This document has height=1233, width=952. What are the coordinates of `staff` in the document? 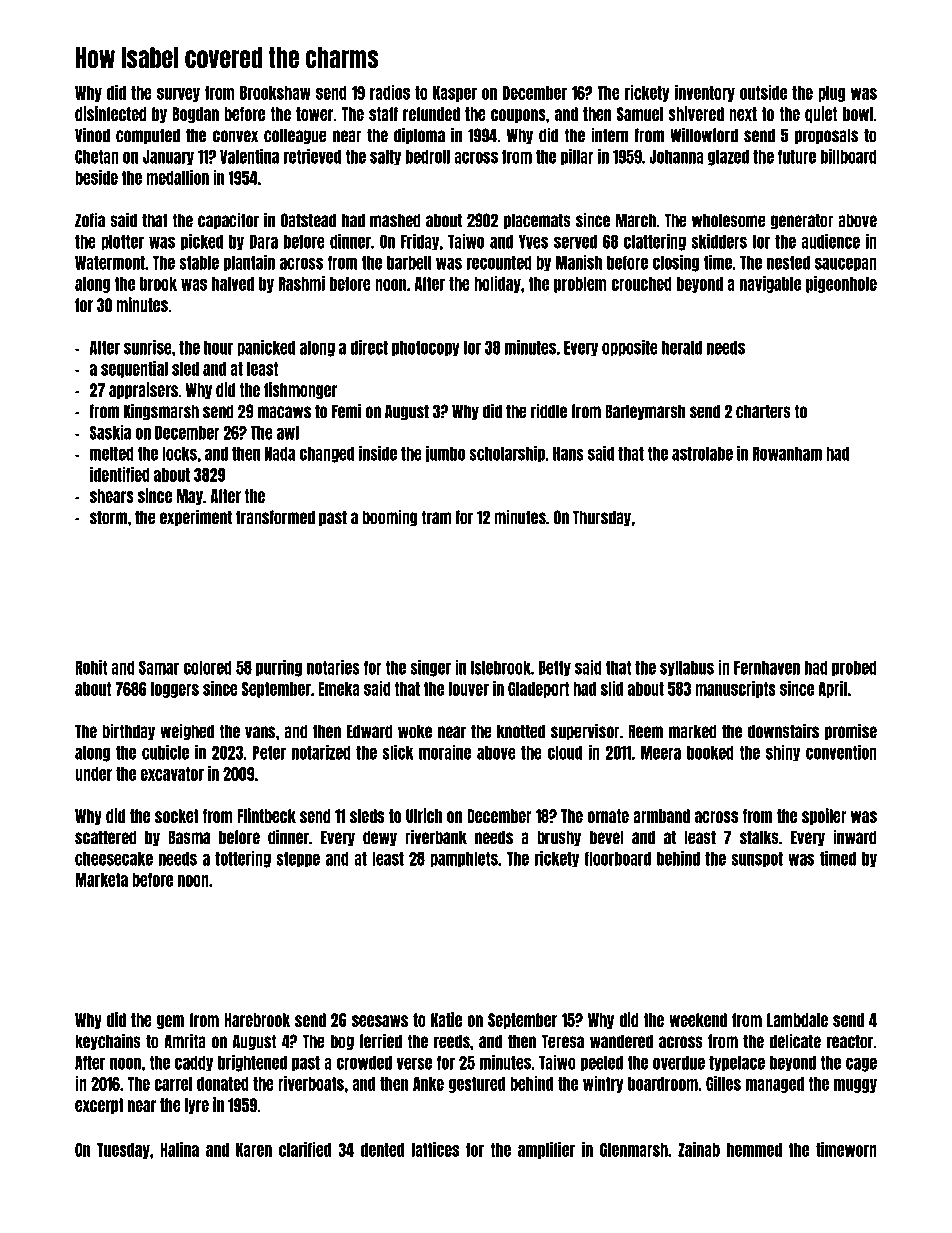 It's located at (383, 114).
